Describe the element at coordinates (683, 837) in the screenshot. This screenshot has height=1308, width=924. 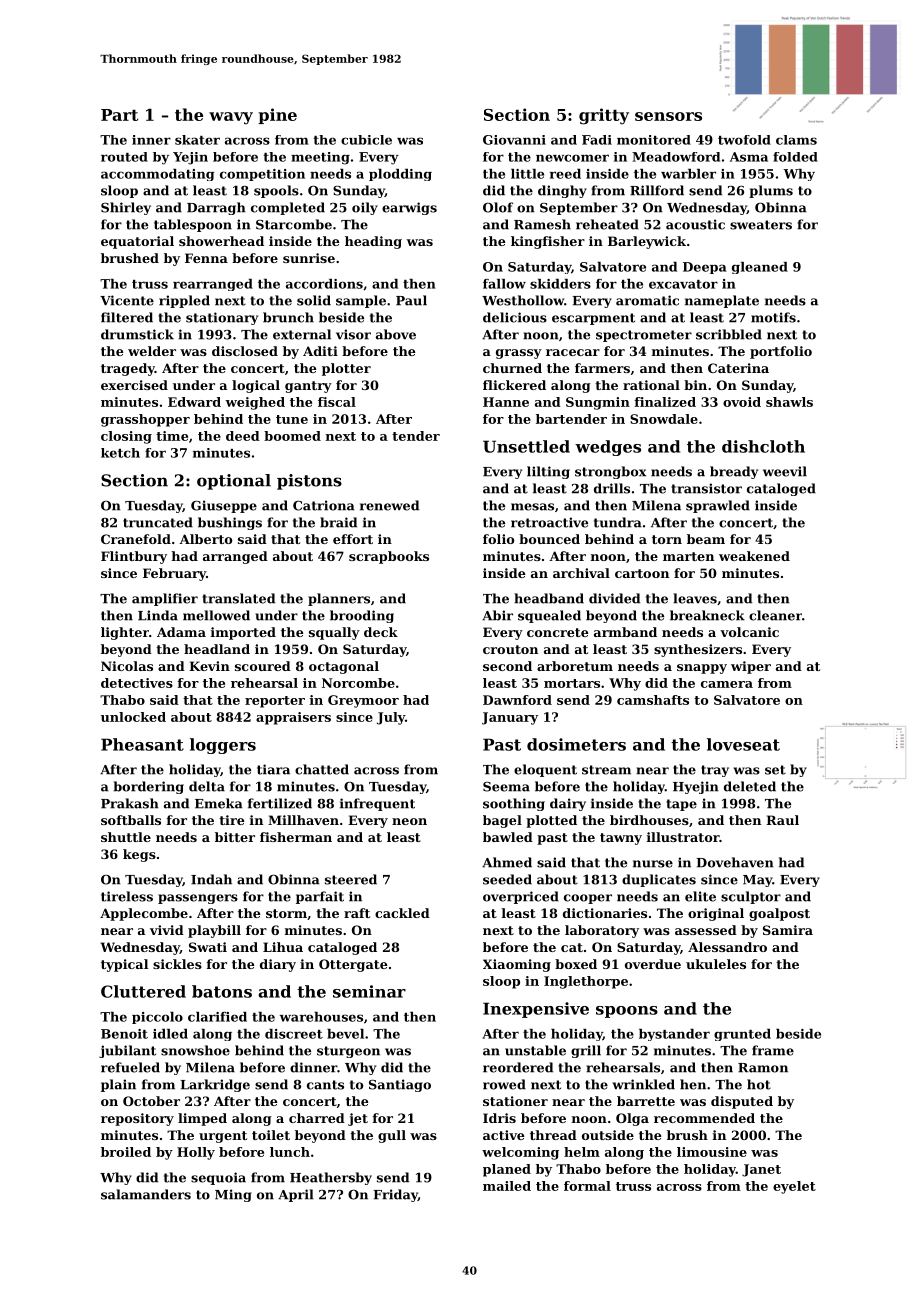
I see `illustrator` at that location.
